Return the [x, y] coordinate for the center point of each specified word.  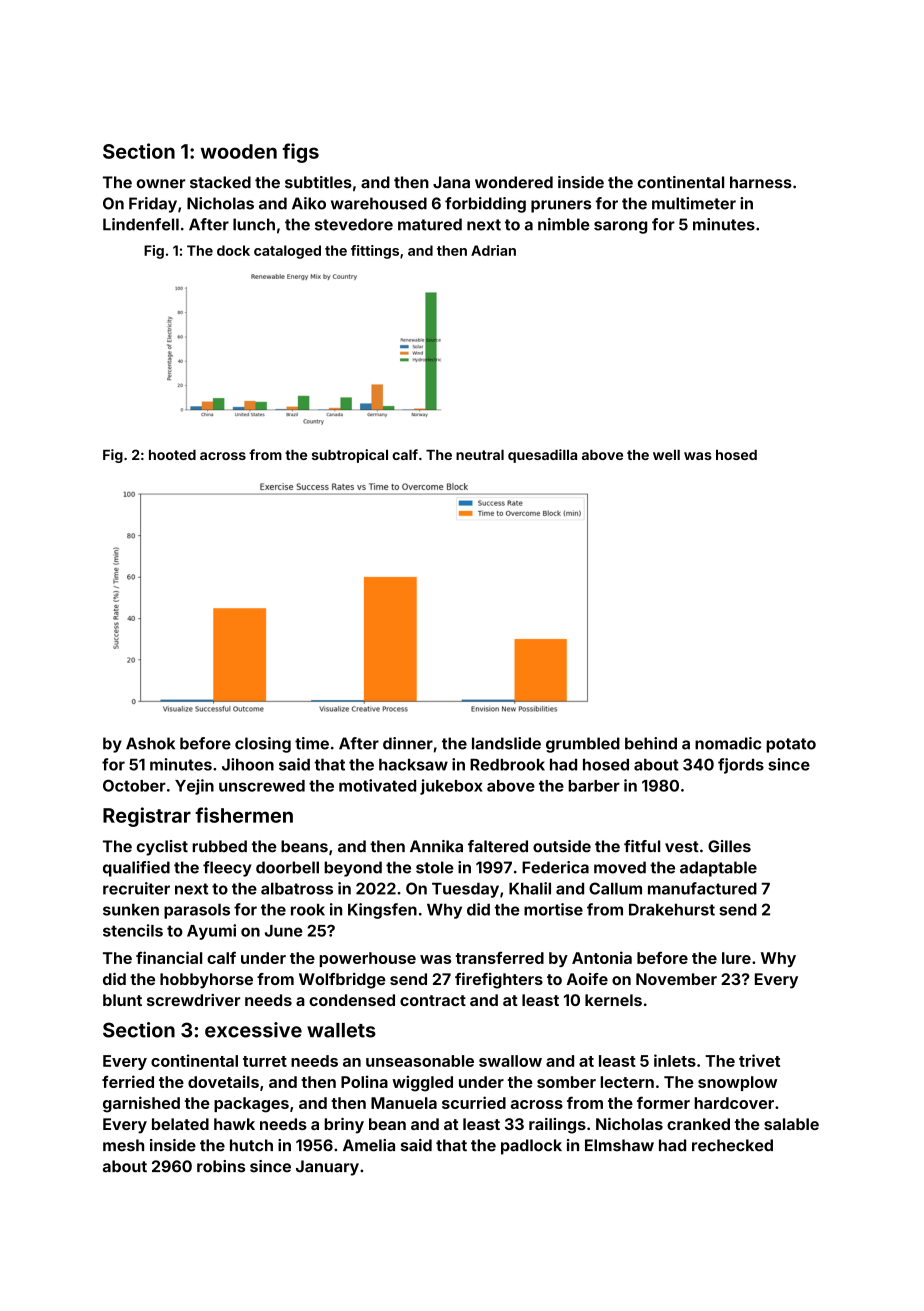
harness [761, 182]
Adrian [493, 250]
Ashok [150, 743]
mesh [123, 1145]
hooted [172, 455]
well [666, 455]
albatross [297, 889]
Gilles [729, 846]
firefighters [499, 981]
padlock [531, 1147]
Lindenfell [141, 224]
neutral [480, 455]
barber [594, 786]
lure [736, 958]
